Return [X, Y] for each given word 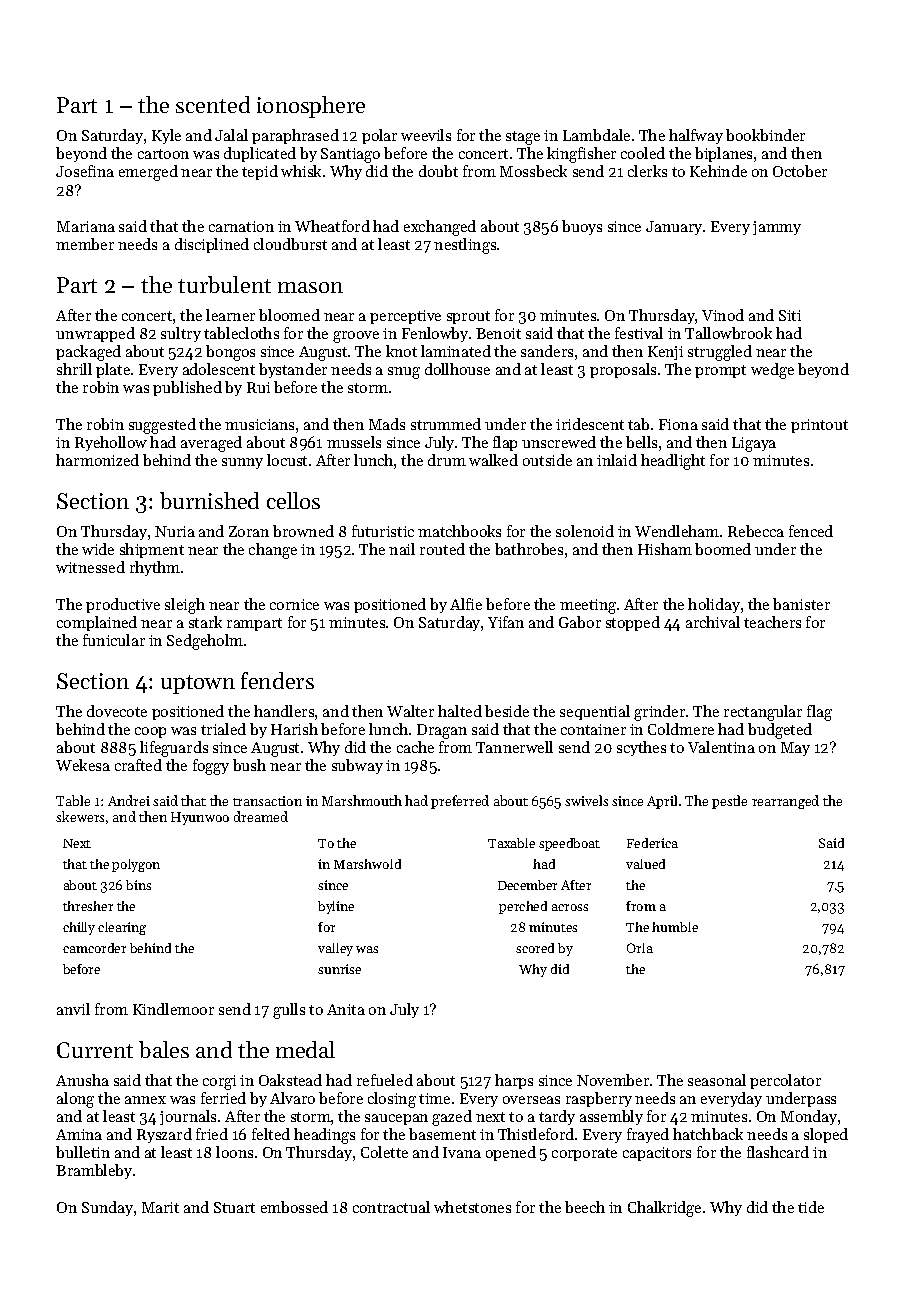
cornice [294, 604]
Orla [640, 948]
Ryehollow [111, 443]
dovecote [117, 711]
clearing [122, 928]
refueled [385, 1080]
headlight [673, 462]
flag [819, 713]
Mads [387, 424]
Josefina [85, 171]
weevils [426, 135]
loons [234, 1152]
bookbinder [765, 135]
